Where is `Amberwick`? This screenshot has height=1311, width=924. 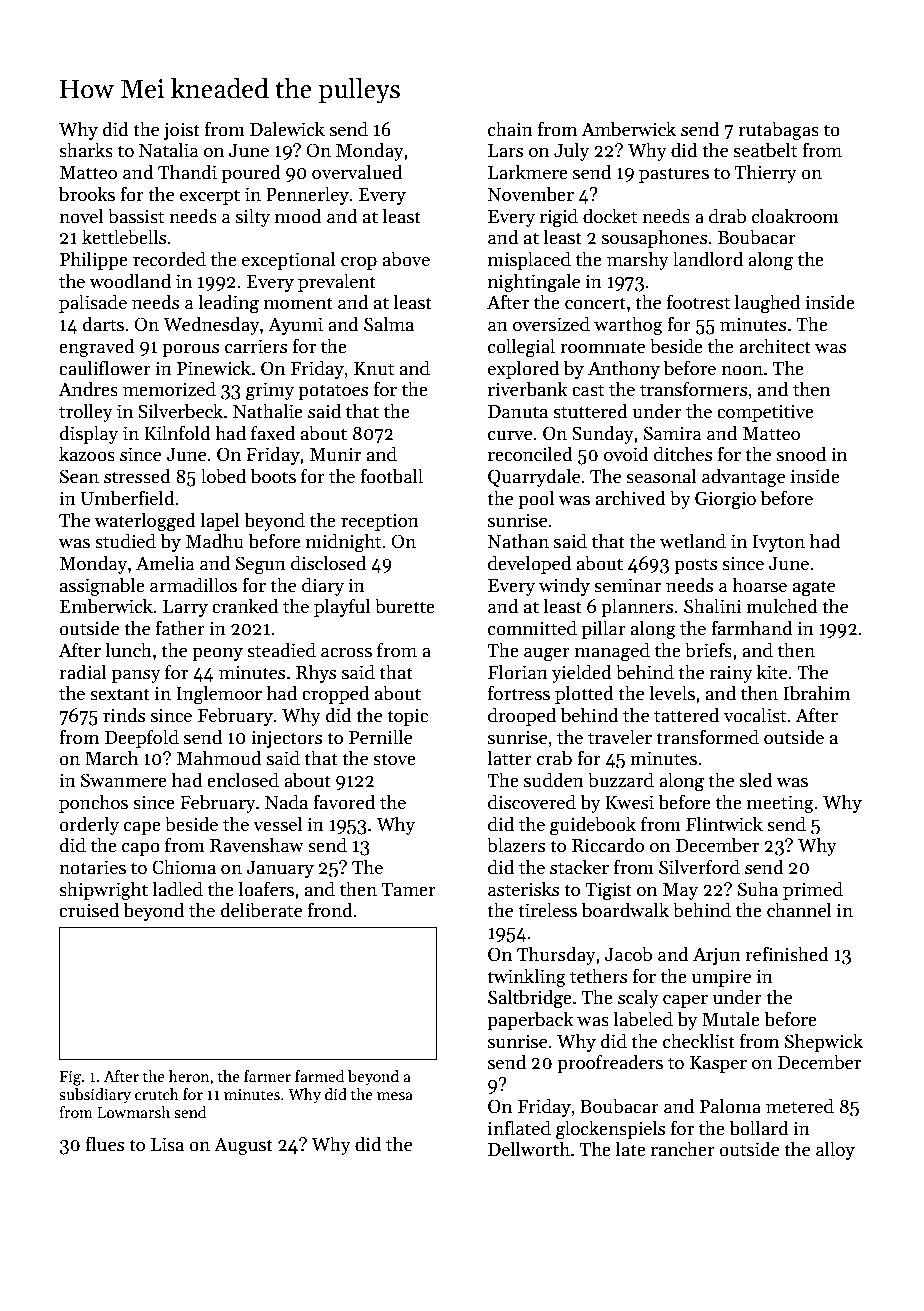 Amberwick is located at coordinates (629, 129).
